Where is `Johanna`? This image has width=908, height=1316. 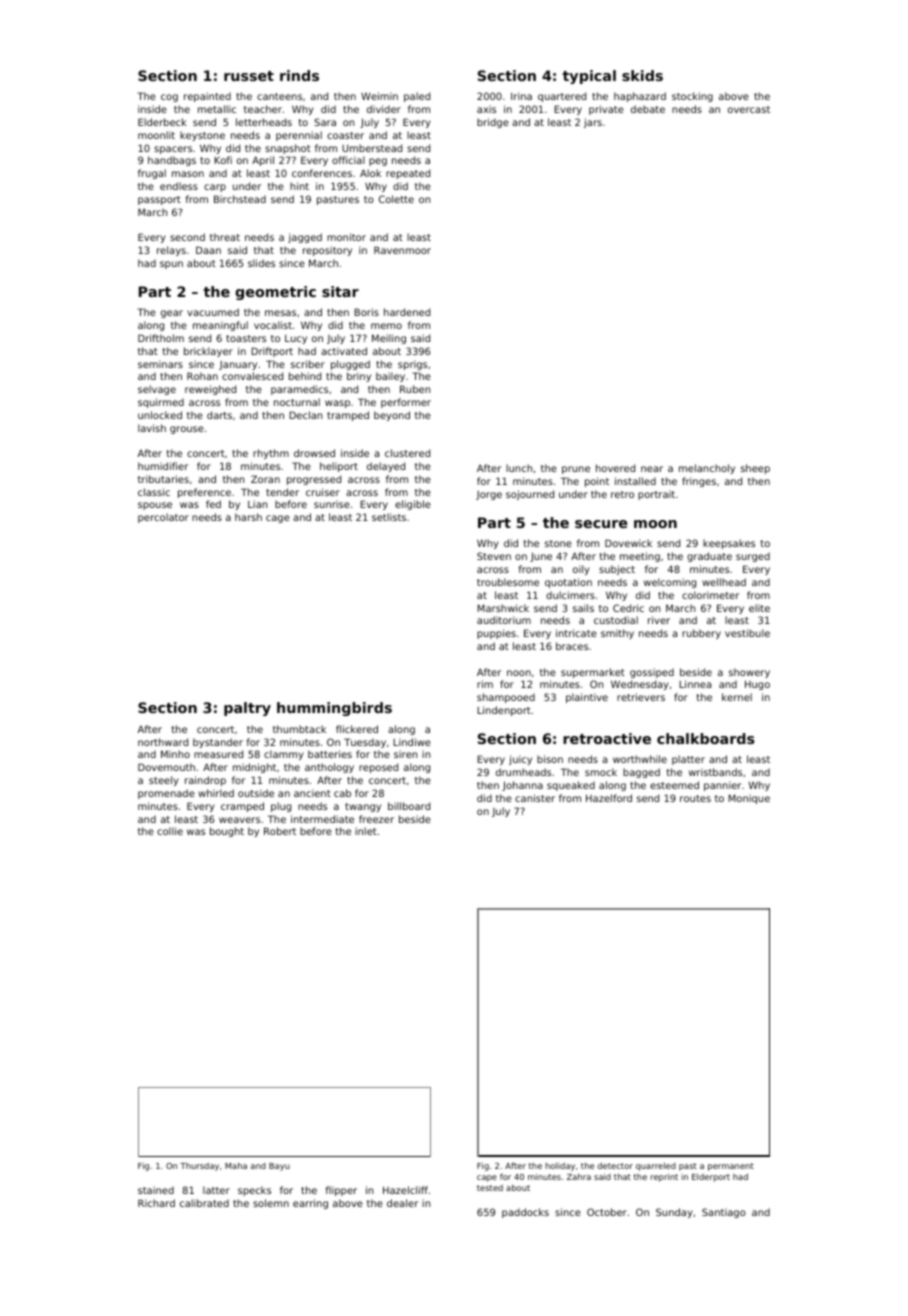 Johanna is located at coordinates (522, 786).
